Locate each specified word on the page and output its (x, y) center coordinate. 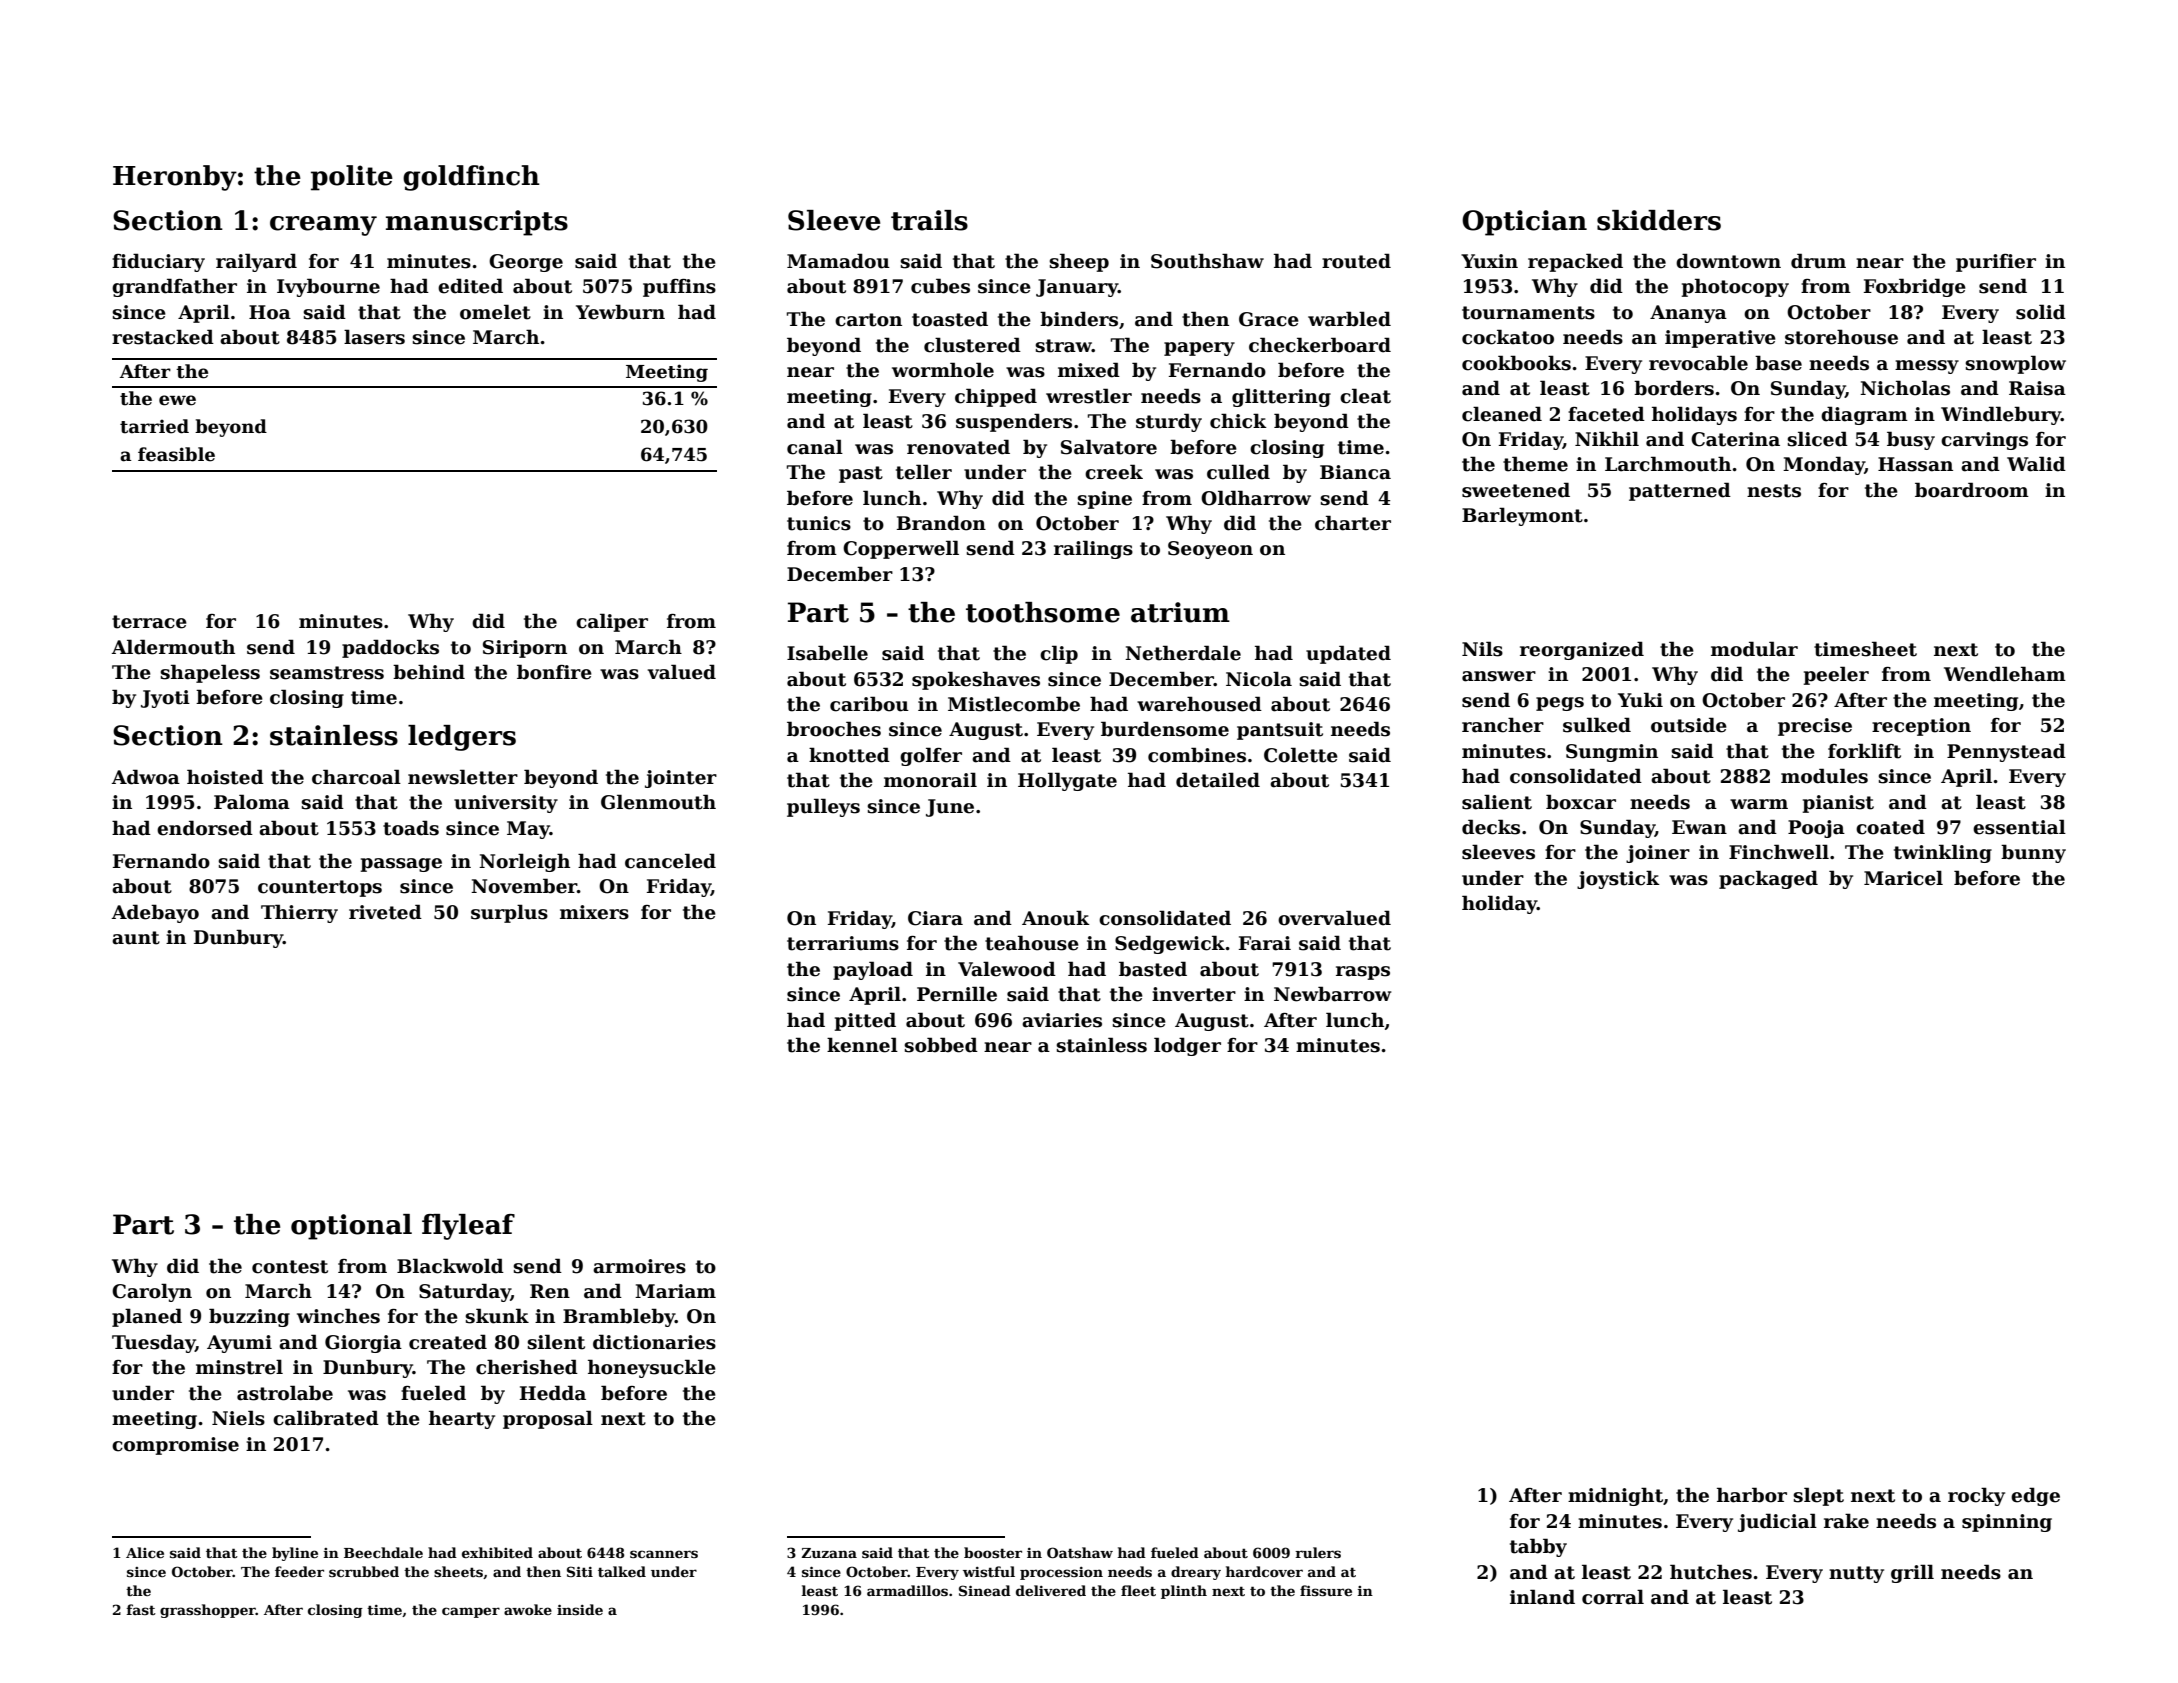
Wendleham (2005, 674)
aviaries (1062, 1020)
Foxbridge (1915, 287)
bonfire (554, 672)
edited (470, 286)
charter (1353, 523)
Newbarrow (1332, 994)
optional (351, 1227)
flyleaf (468, 1227)
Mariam (675, 1291)
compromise (175, 1446)
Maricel (1903, 878)
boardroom (1972, 490)
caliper (612, 622)
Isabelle (827, 653)
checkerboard (1320, 345)
